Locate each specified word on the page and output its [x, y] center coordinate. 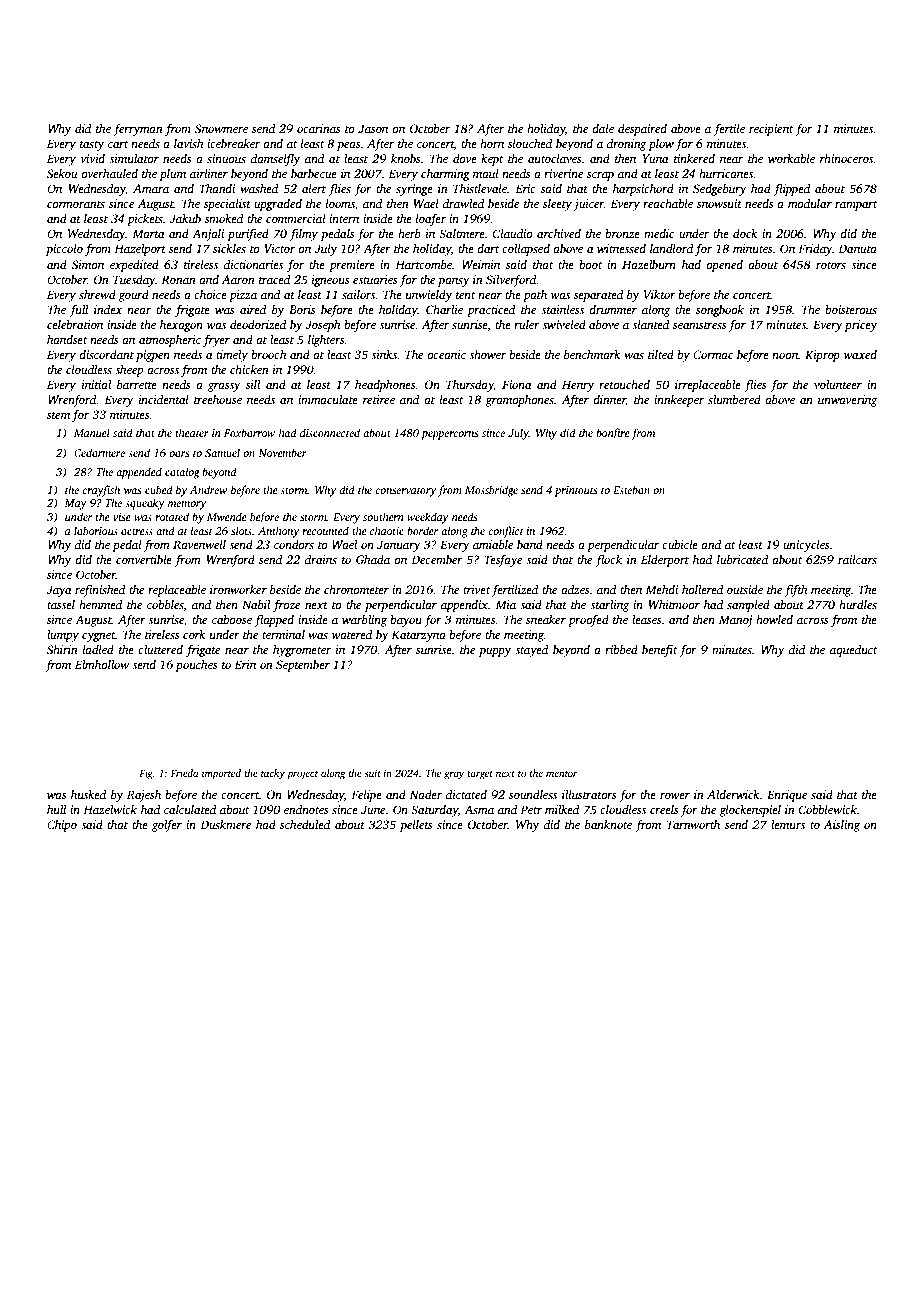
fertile [729, 129]
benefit [659, 651]
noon [785, 356]
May [75, 504]
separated [598, 296]
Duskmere [225, 824]
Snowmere [221, 128]
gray [454, 775]
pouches [196, 666]
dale [603, 128]
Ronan [178, 279]
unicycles [806, 546]
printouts [576, 491]
